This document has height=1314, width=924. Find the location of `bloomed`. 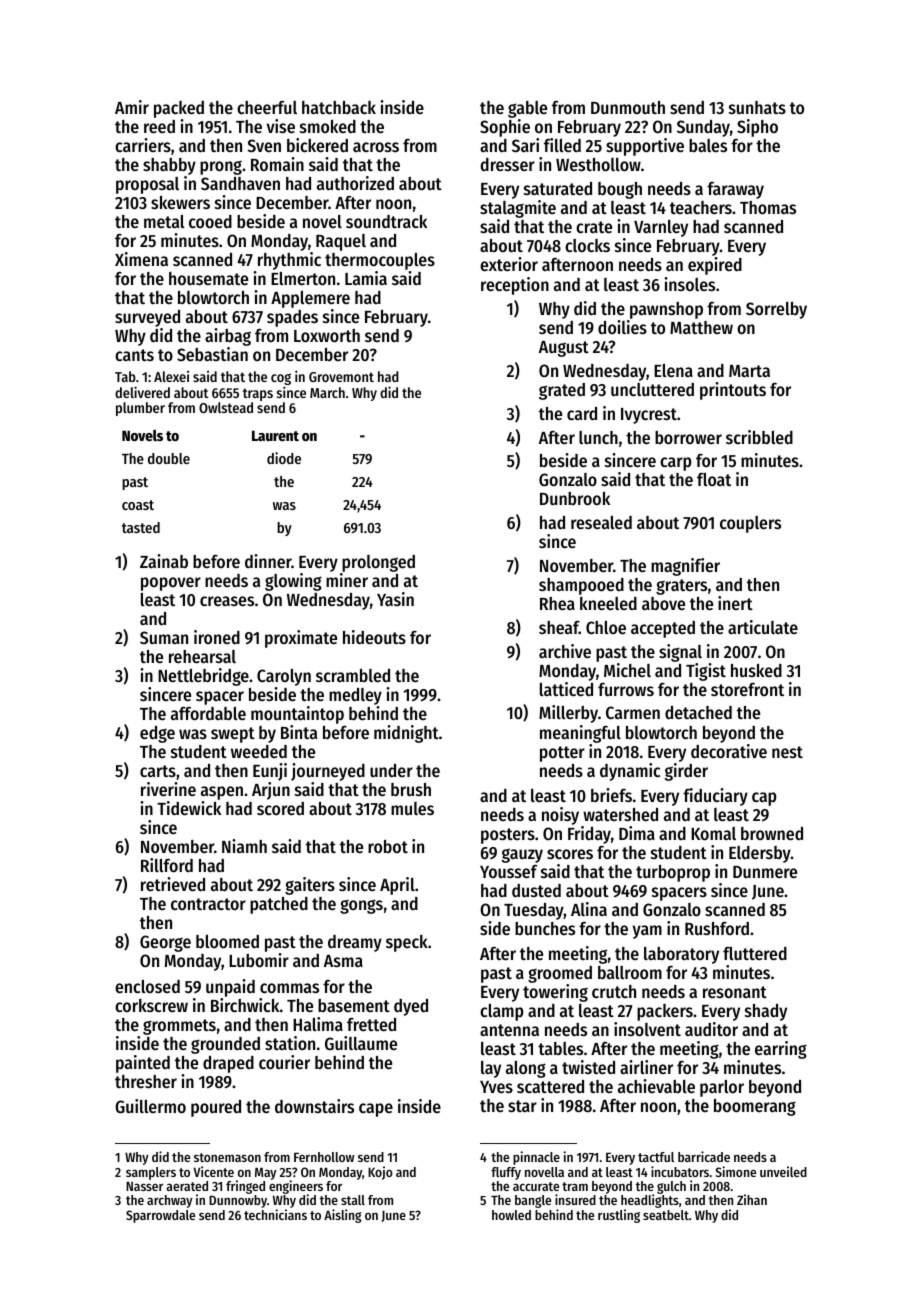

bloomed is located at coordinates (227, 941).
